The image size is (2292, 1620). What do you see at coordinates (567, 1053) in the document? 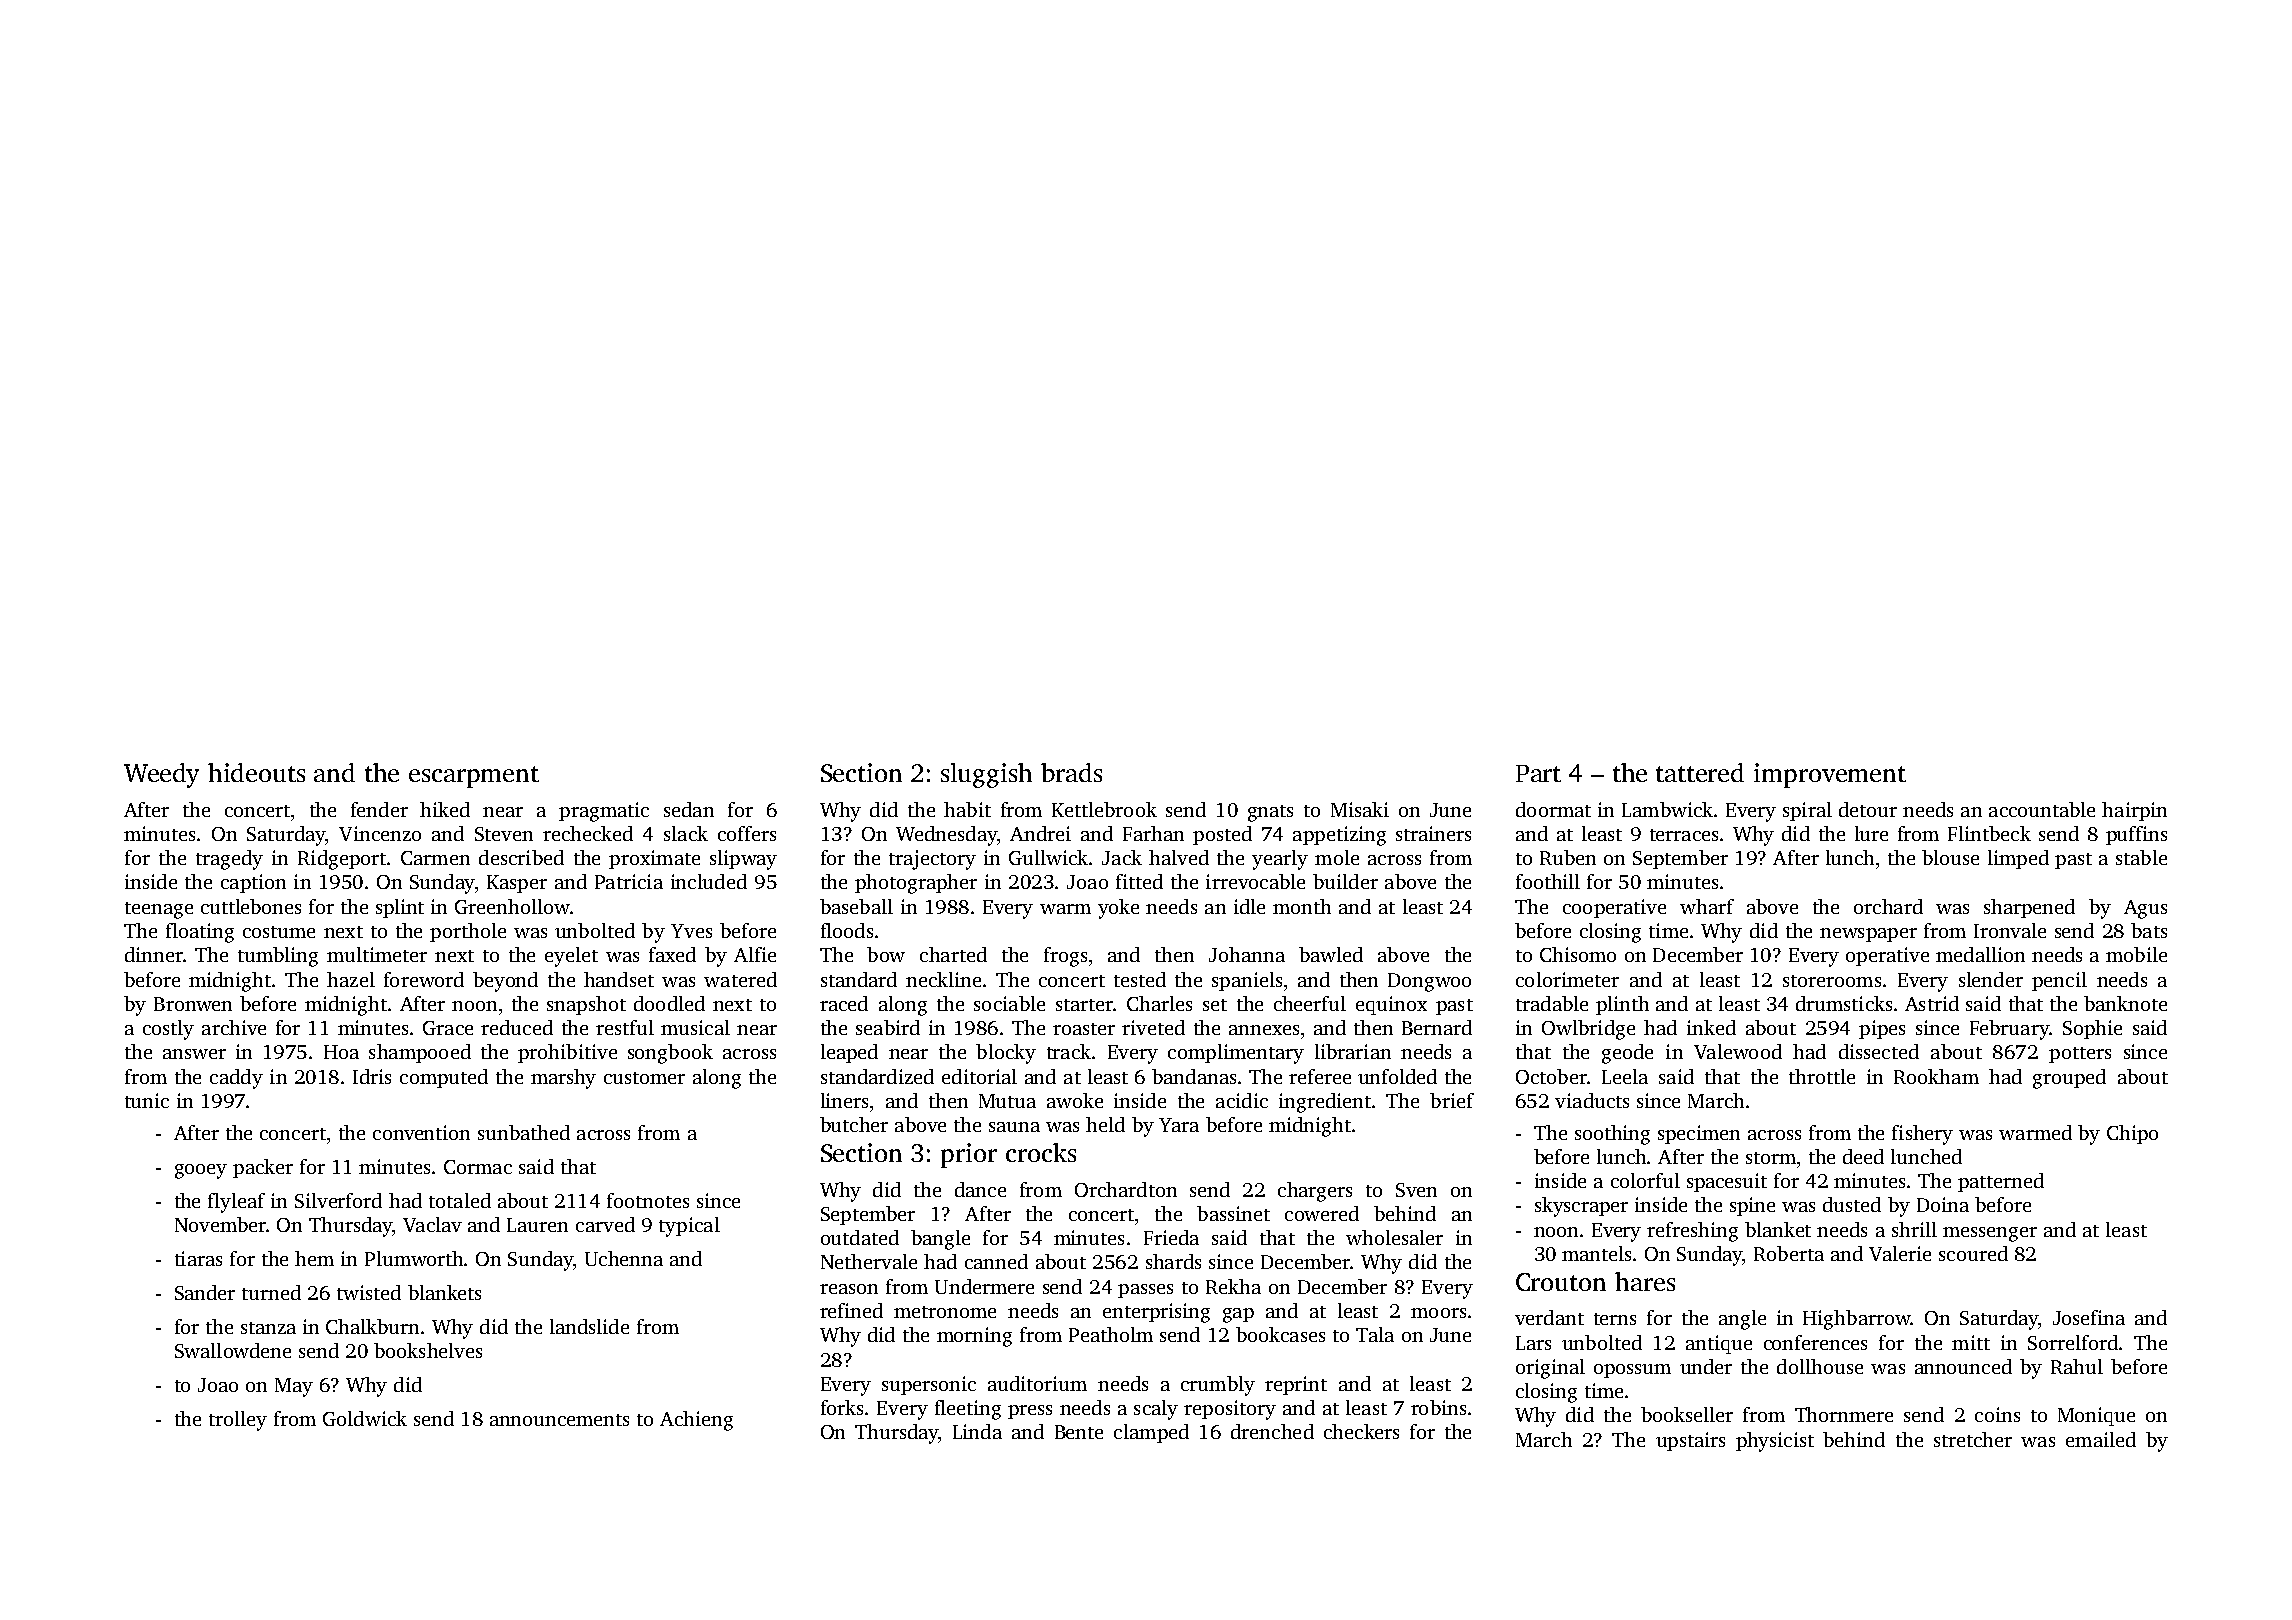
I see `prohibitive` at bounding box center [567, 1053].
